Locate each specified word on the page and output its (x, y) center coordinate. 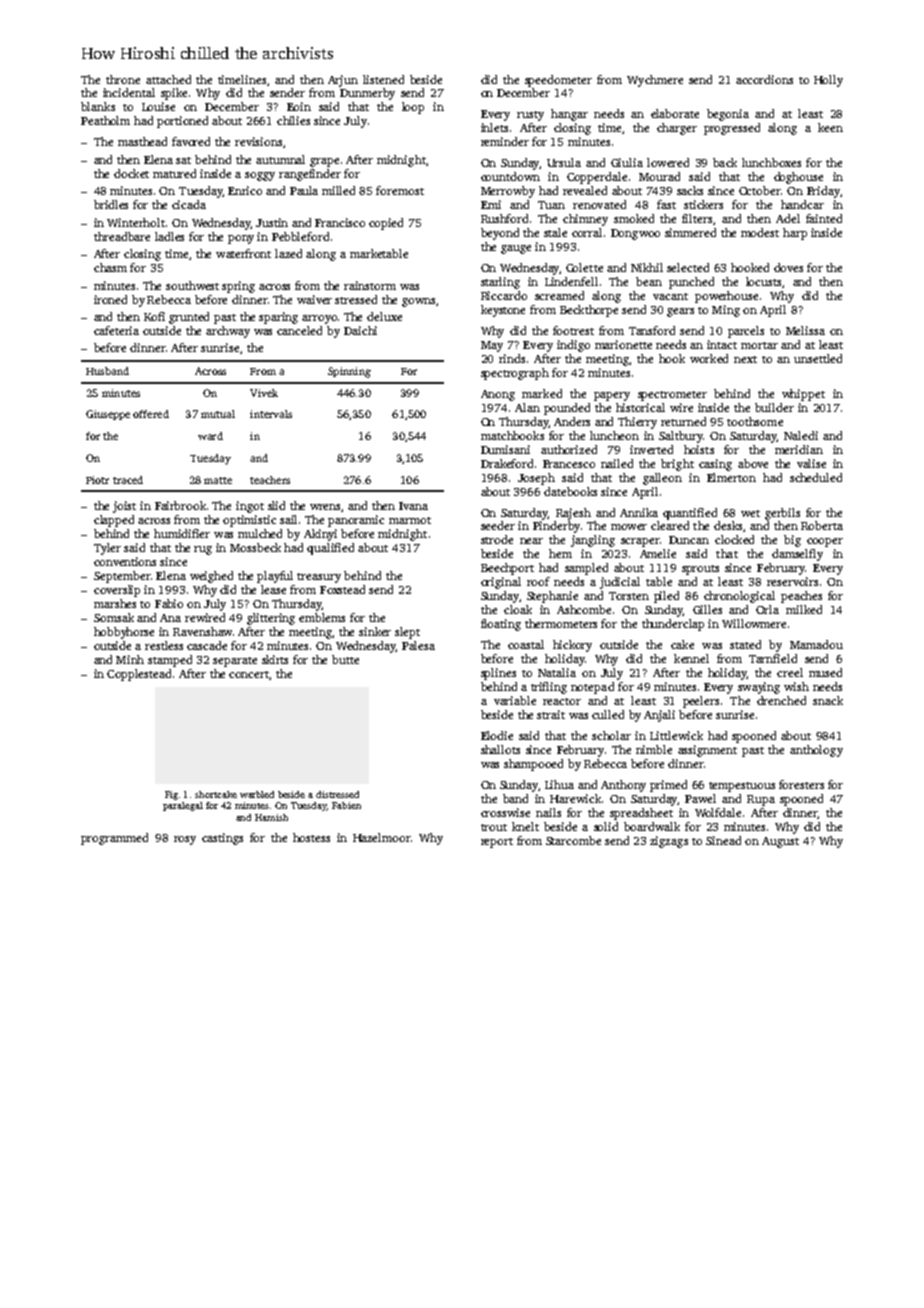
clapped (114, 521)
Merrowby (508, 192)
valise (811, 463)
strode (497, 539)
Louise (158, 106)
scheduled (816, 477)
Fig (171, 795)
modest (760, 232)
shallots (500, 749)
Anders (572, 421)
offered (151, 414)
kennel (691, 658)
